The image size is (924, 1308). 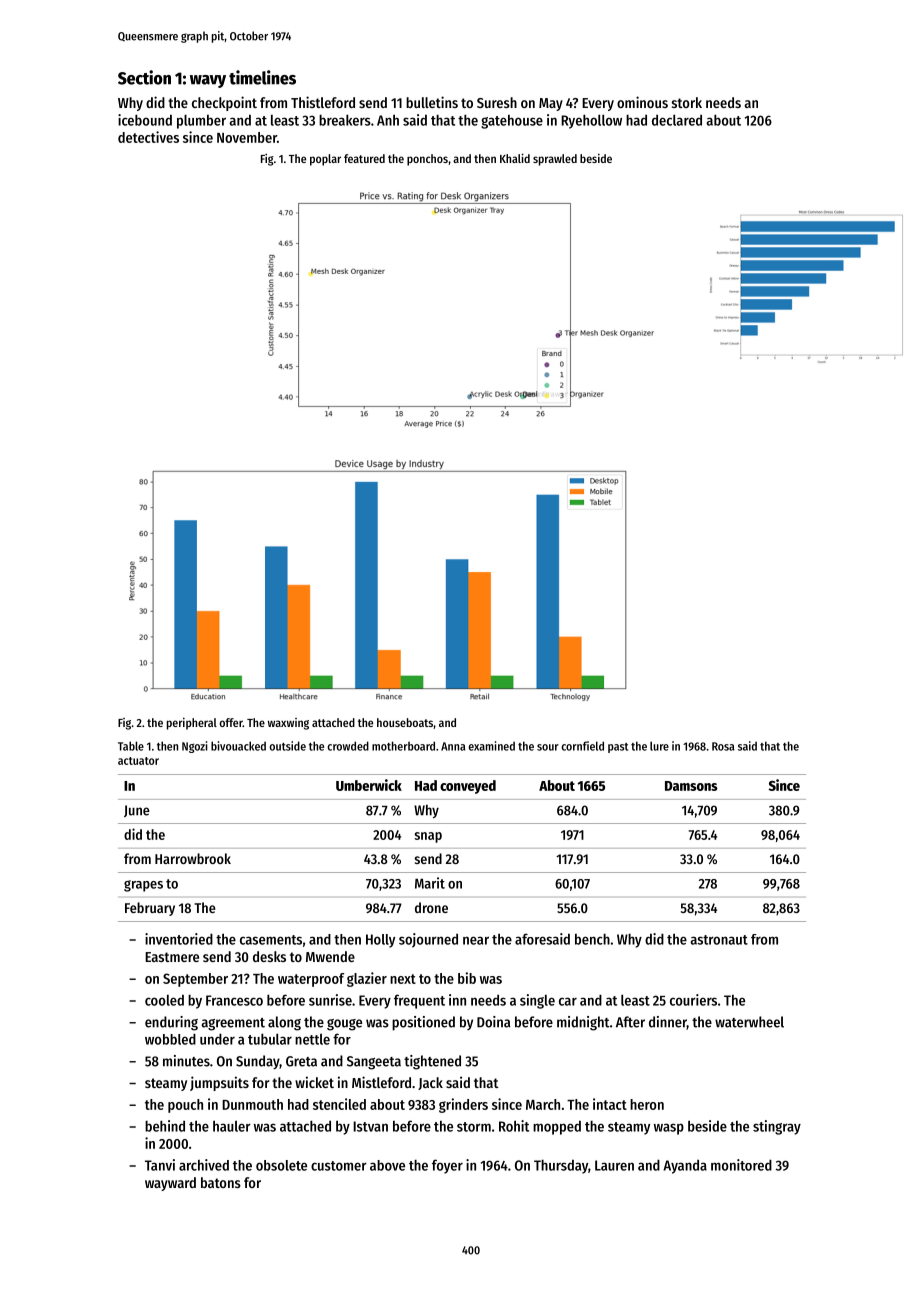 What do you see at coordinates (192, 724) in the page?
I see `peripheral` at bounding box center [192, 724].
